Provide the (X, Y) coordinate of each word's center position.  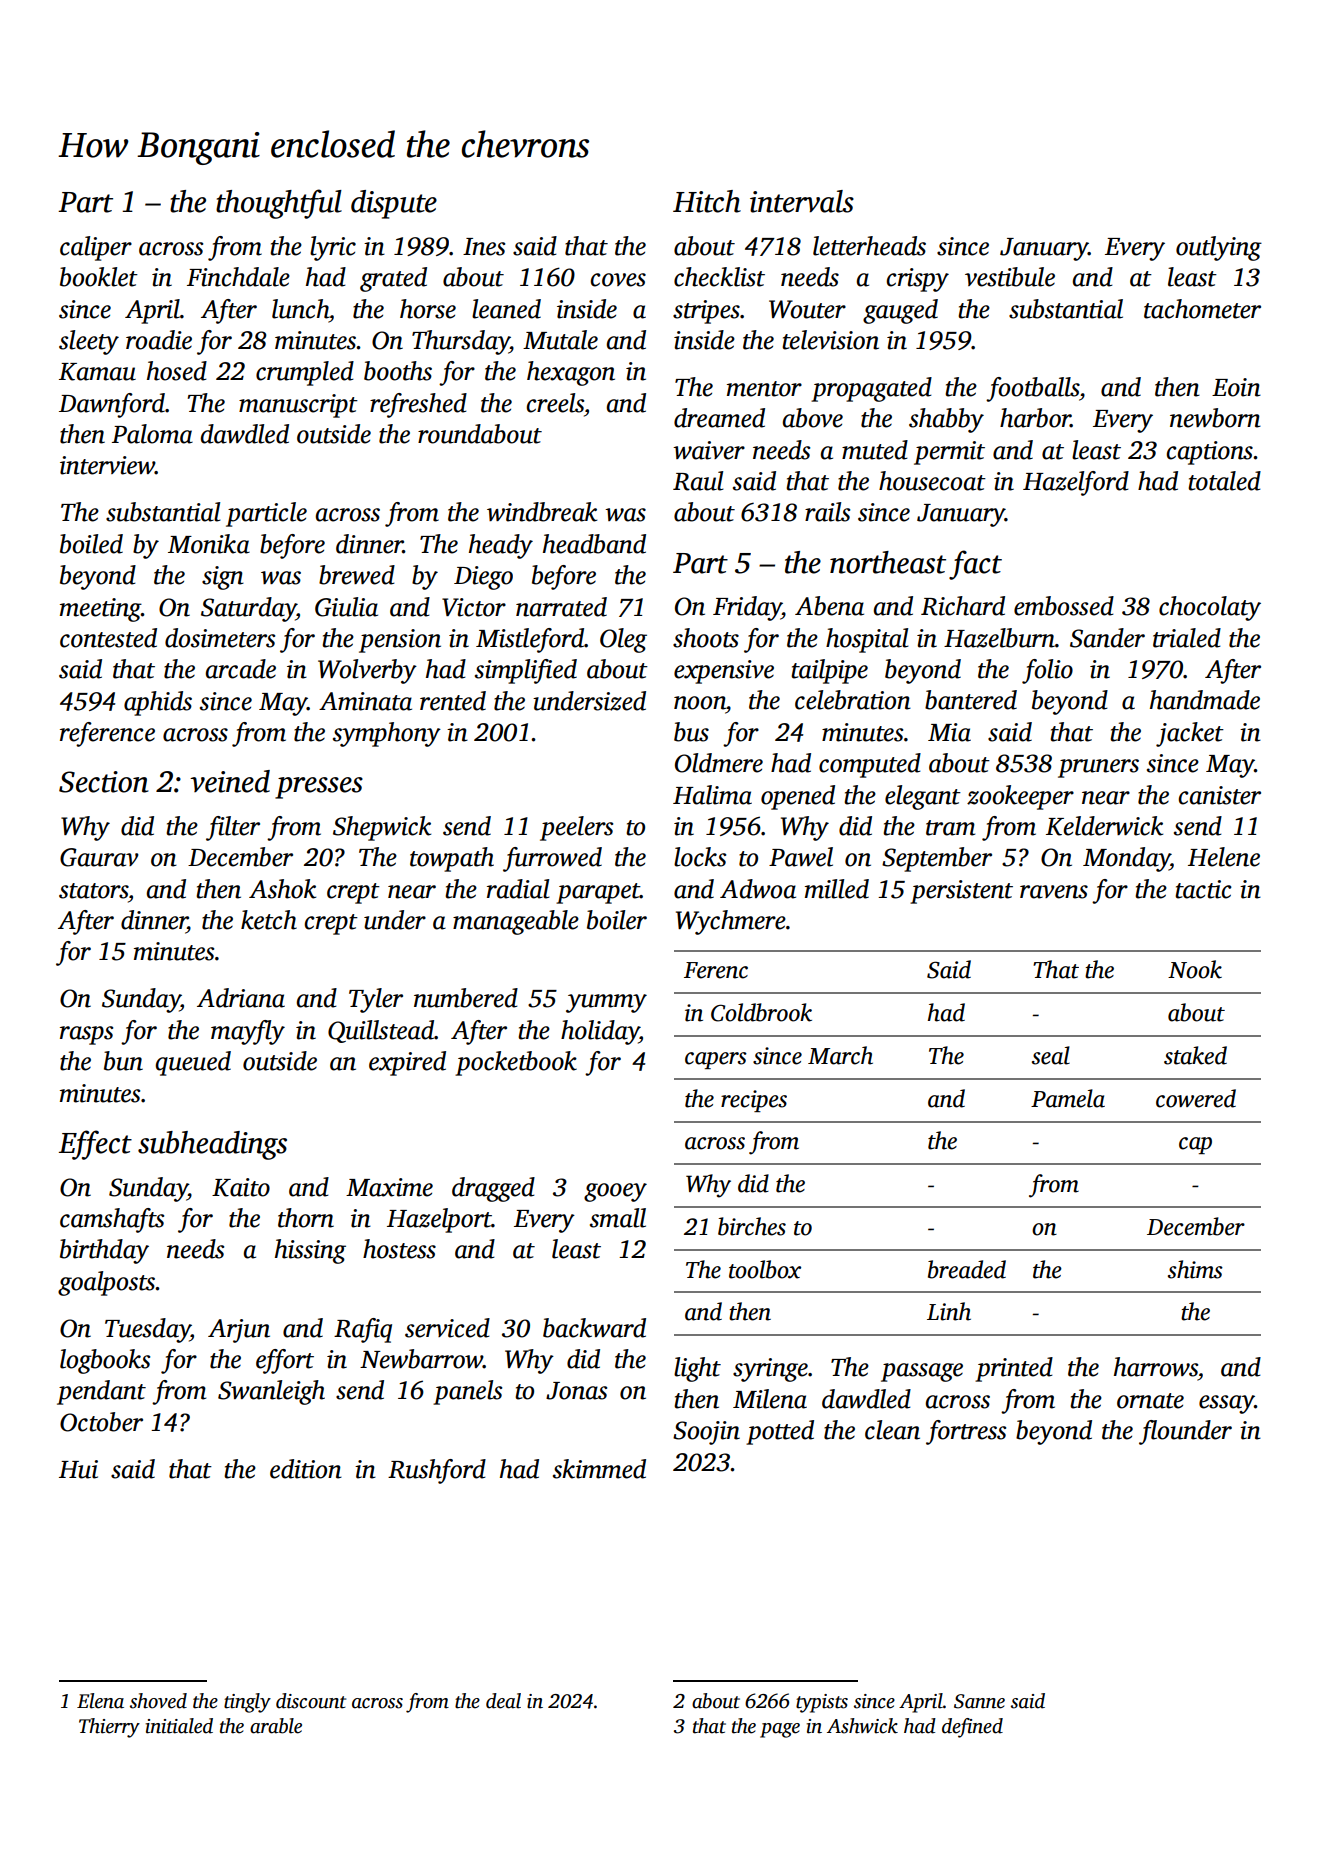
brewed (357, 575)
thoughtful (279, 204)
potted (780, 1432)
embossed (1064, 606)
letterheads (869, 246)
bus (691, 732)
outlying (1219, 248)
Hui (78, 1469)
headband (594, 544)
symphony (387, 734)
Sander (1107, 638)
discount (311, 1701)
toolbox (765, 1269)
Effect (95, 1145)
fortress (966, 1432)
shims (1195, 1269)
